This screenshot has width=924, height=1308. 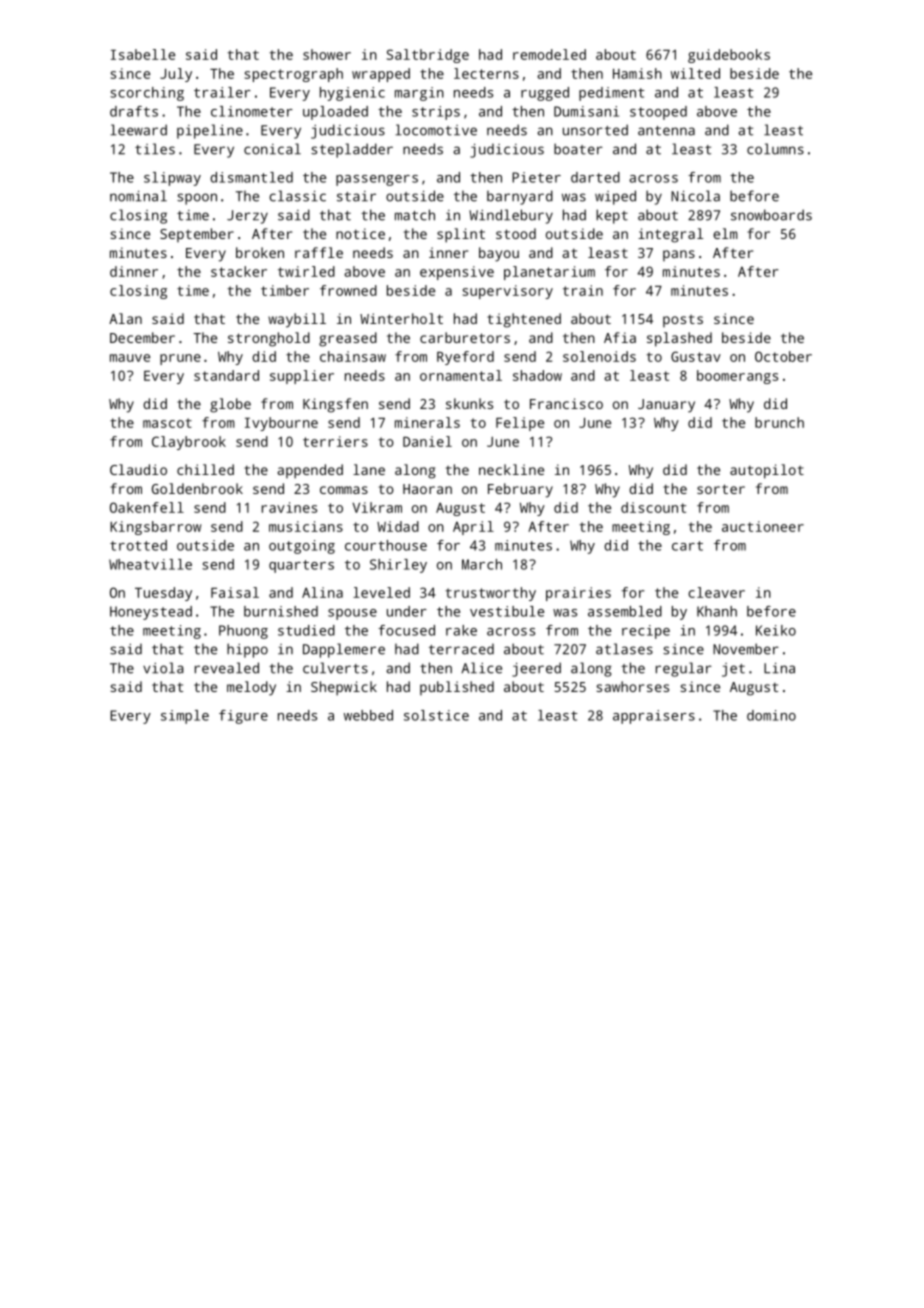 I want to click on passengers, so click(x=377, y=180).
